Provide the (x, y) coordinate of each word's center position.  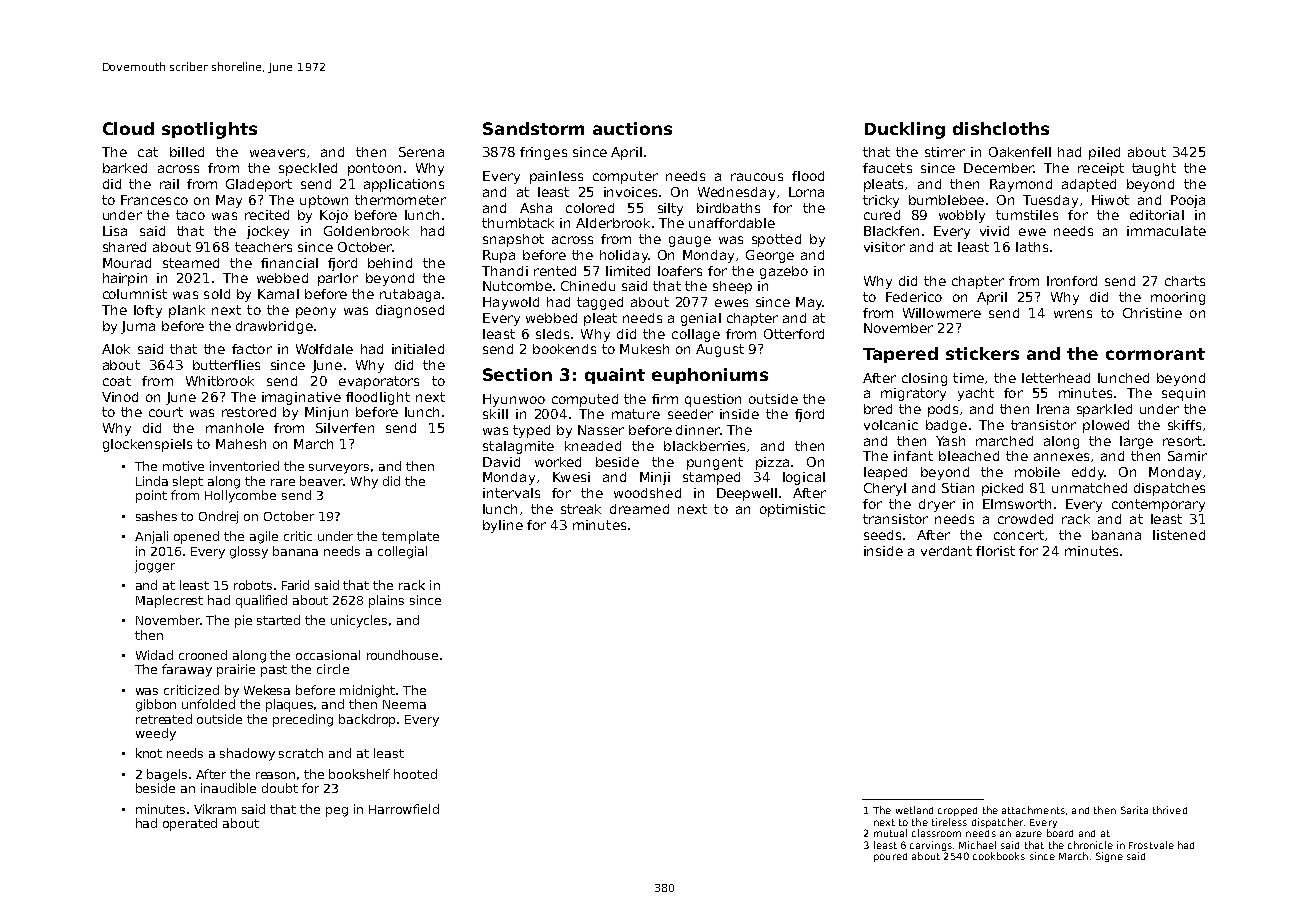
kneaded (593, 446)
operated (190, 824)
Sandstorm (533, 128)
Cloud (128, 128)
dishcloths (1001, 128)
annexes (1061, 457)
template (410, 537)
